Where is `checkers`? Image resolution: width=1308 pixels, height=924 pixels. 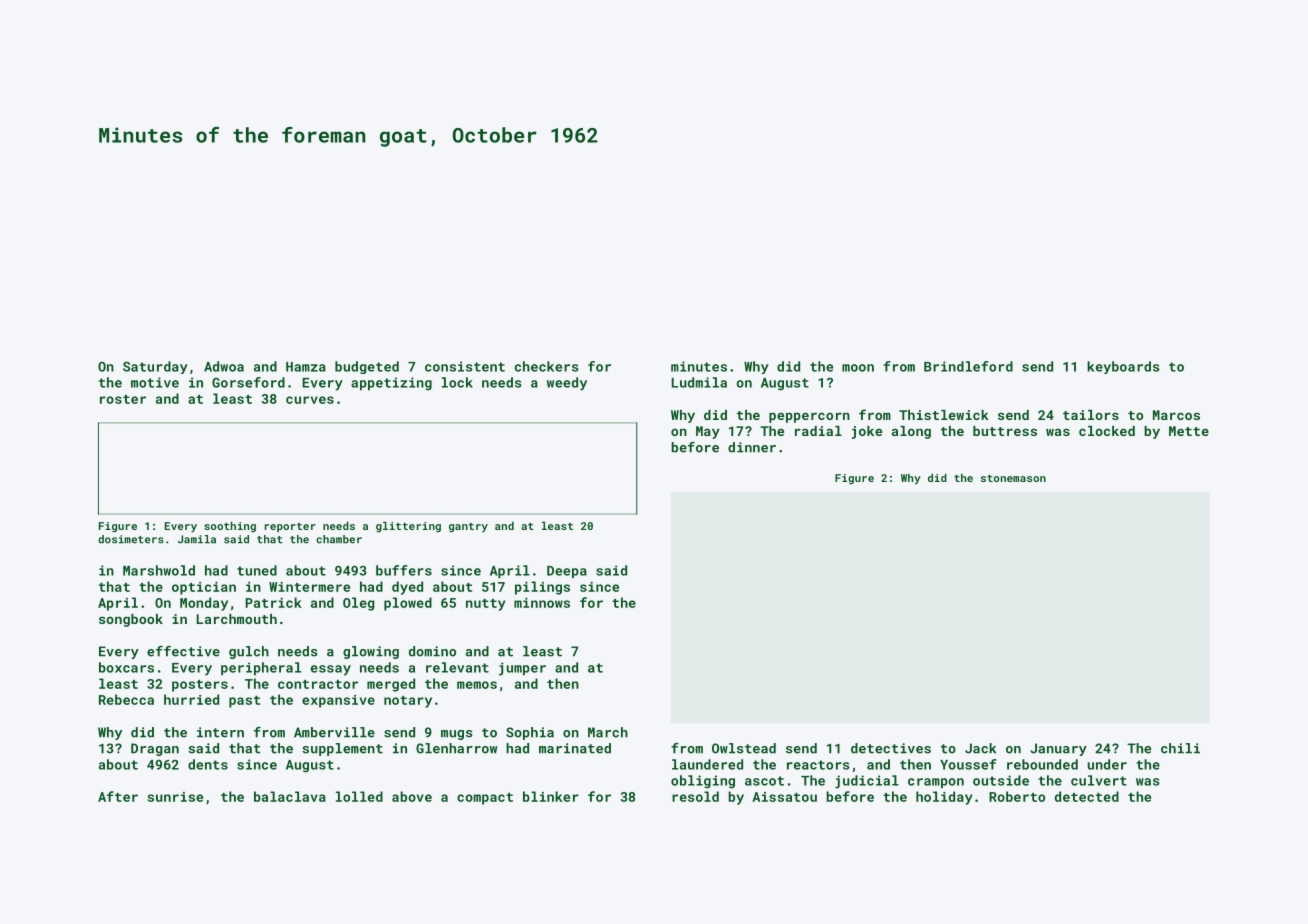 checkers is located at coordinates (547, 366).
